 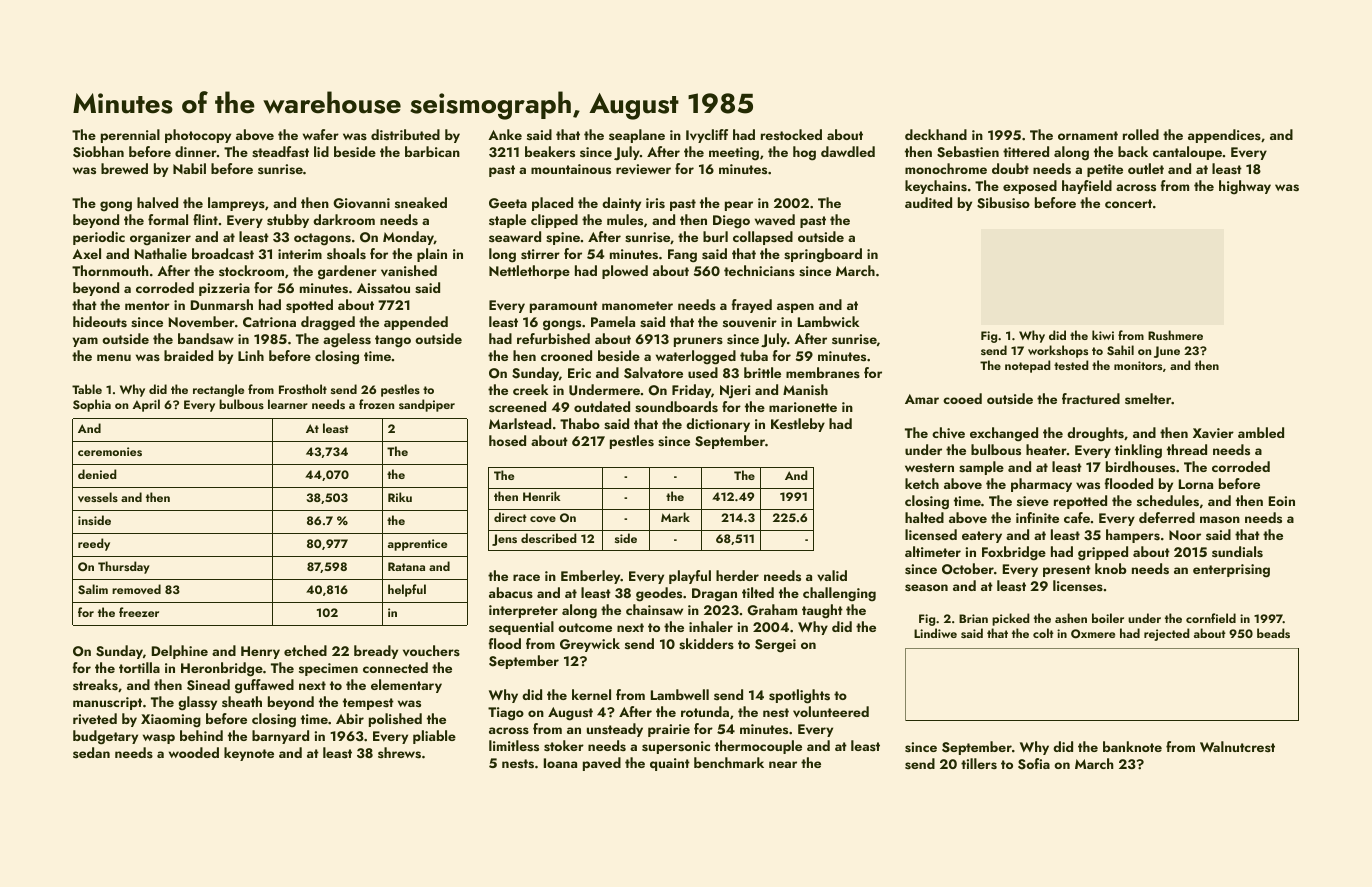 What do you see at coordinates (92, 405) in the screenshot?
I see `Sophia` at bounding box center [92, 405].
